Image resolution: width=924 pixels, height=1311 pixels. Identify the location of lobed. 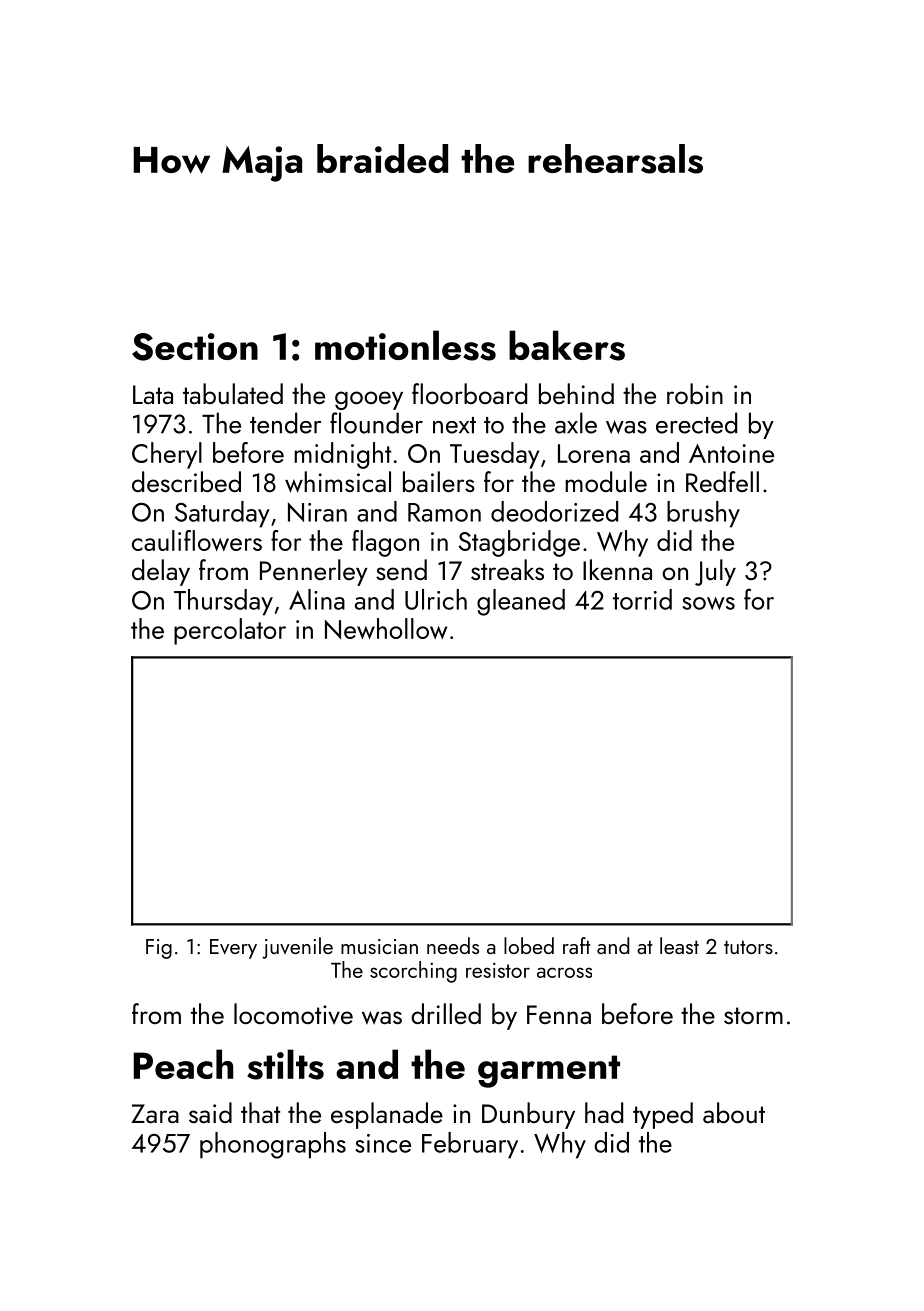
(529, 945).
